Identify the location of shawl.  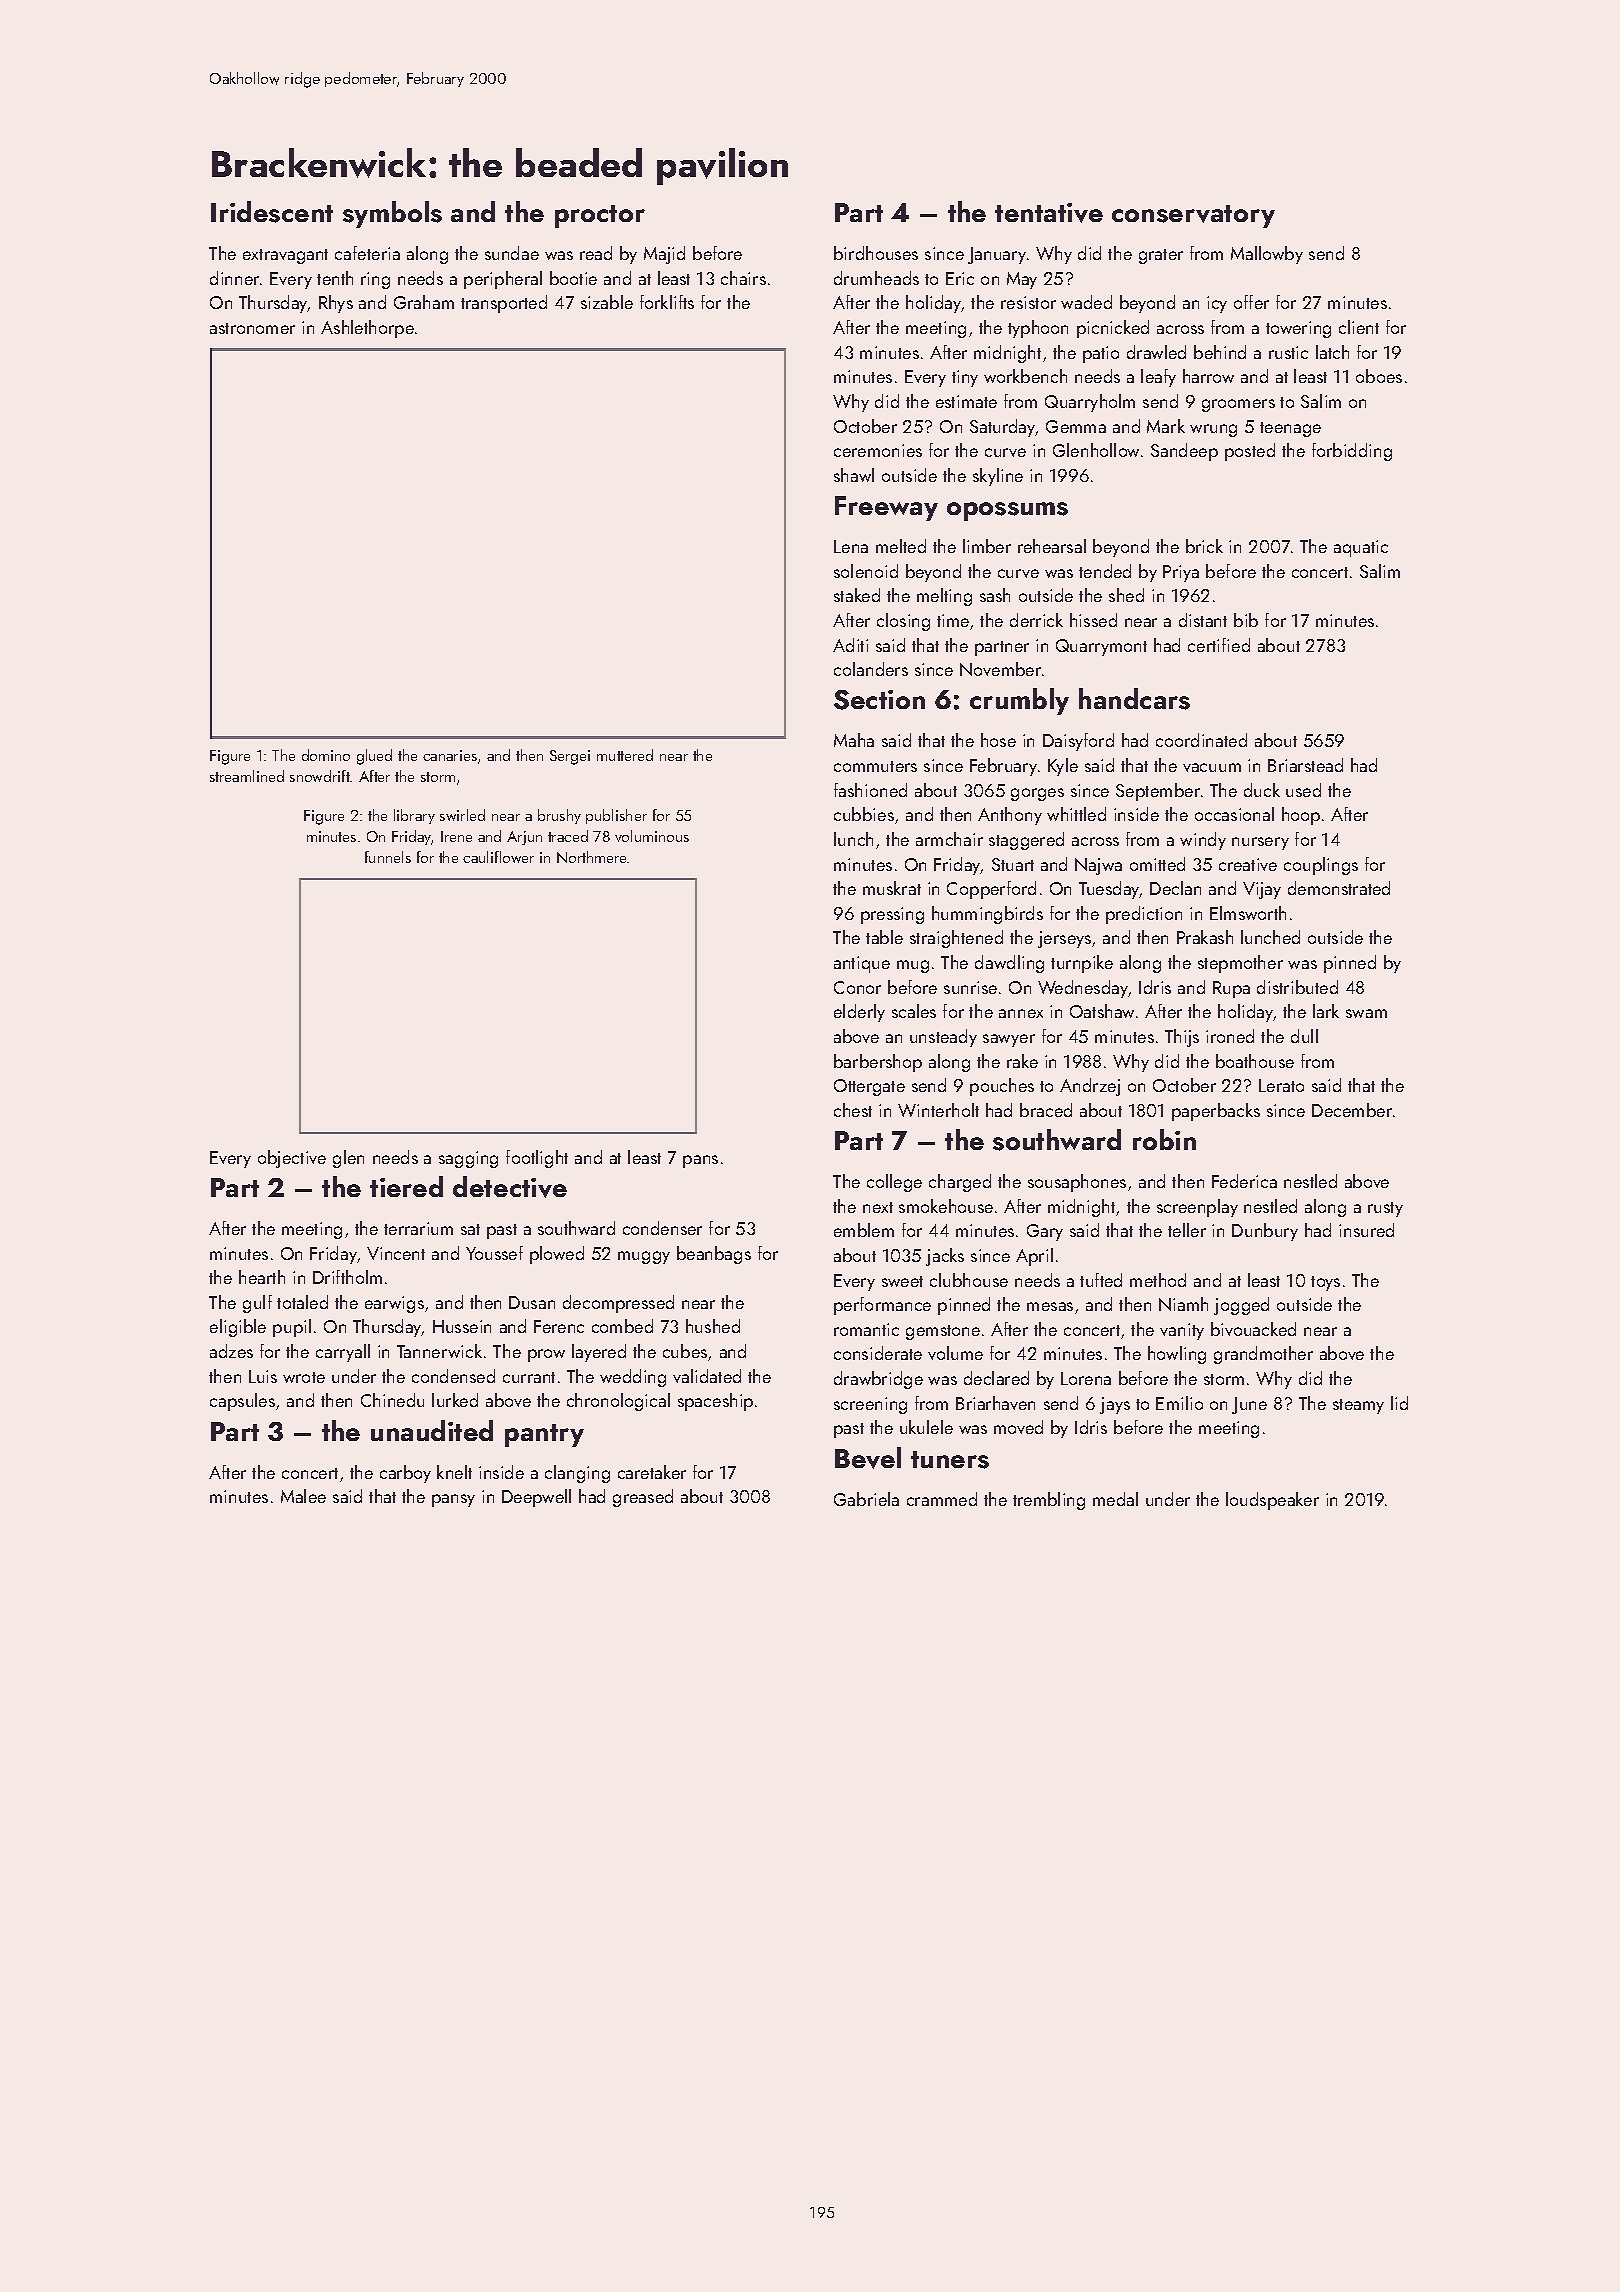
(854, 475).
